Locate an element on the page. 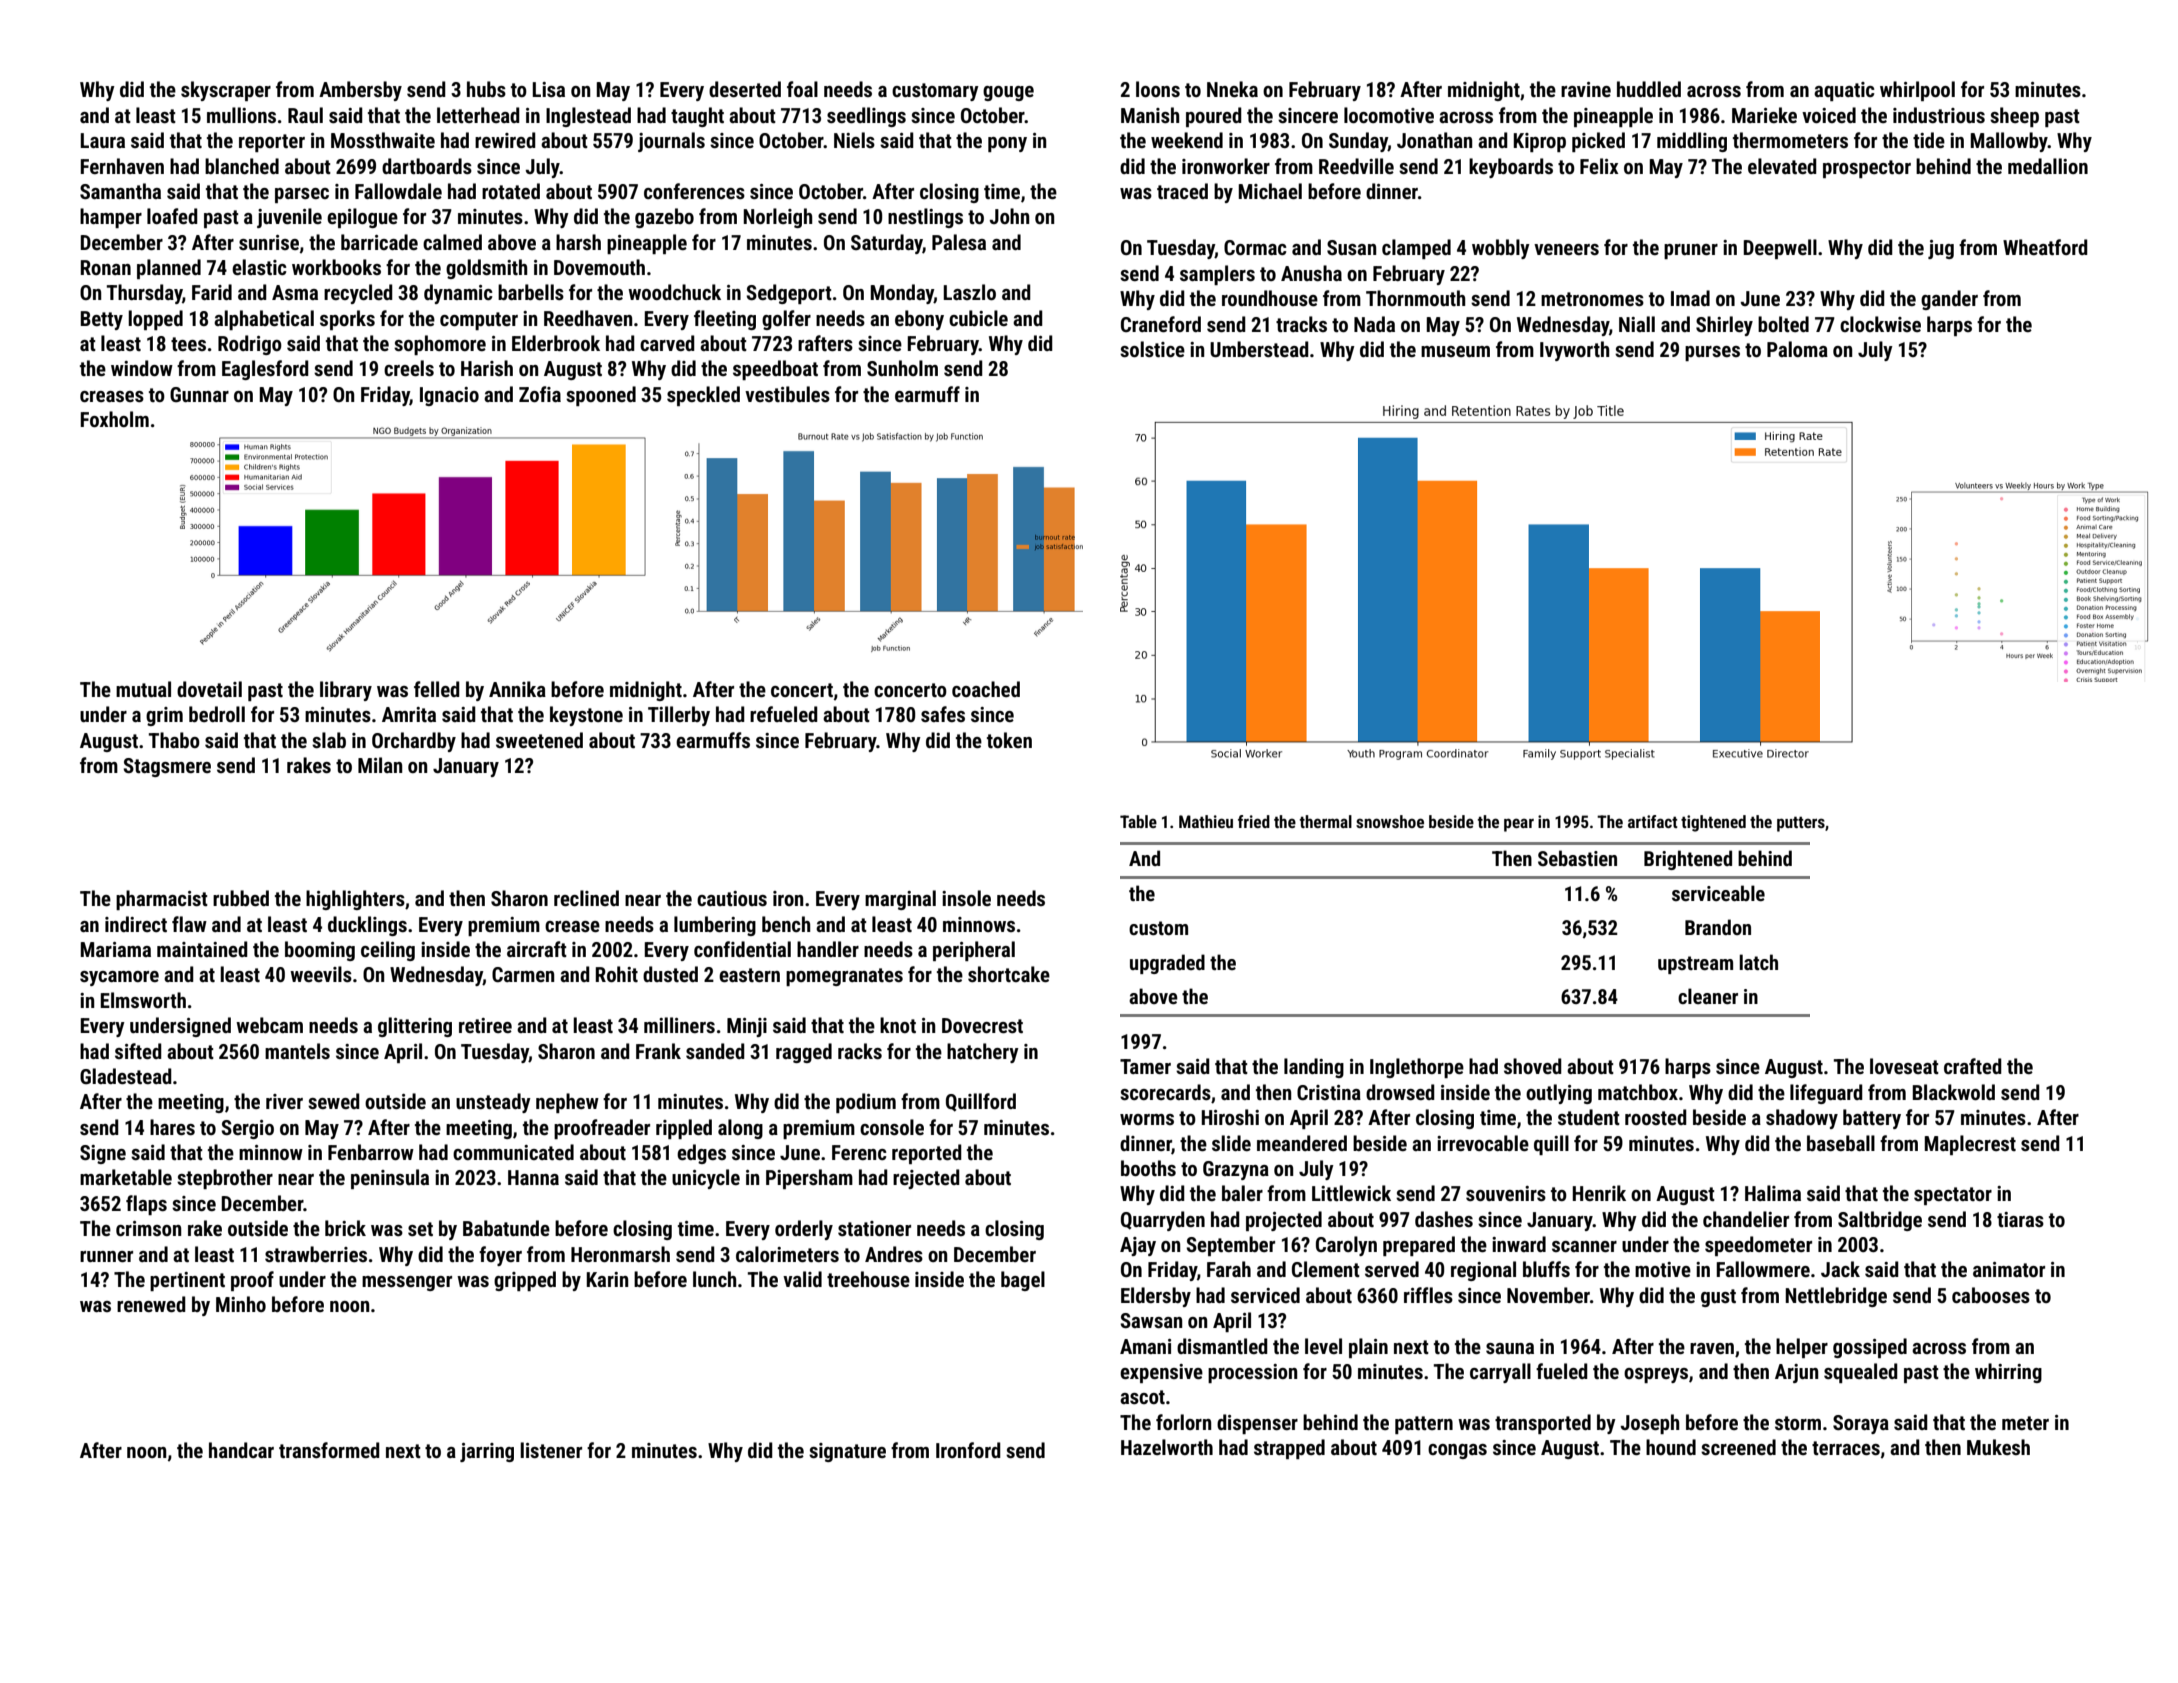 The image size is (2178, 1683). Nneka is located at coordinates (1232, 89).
